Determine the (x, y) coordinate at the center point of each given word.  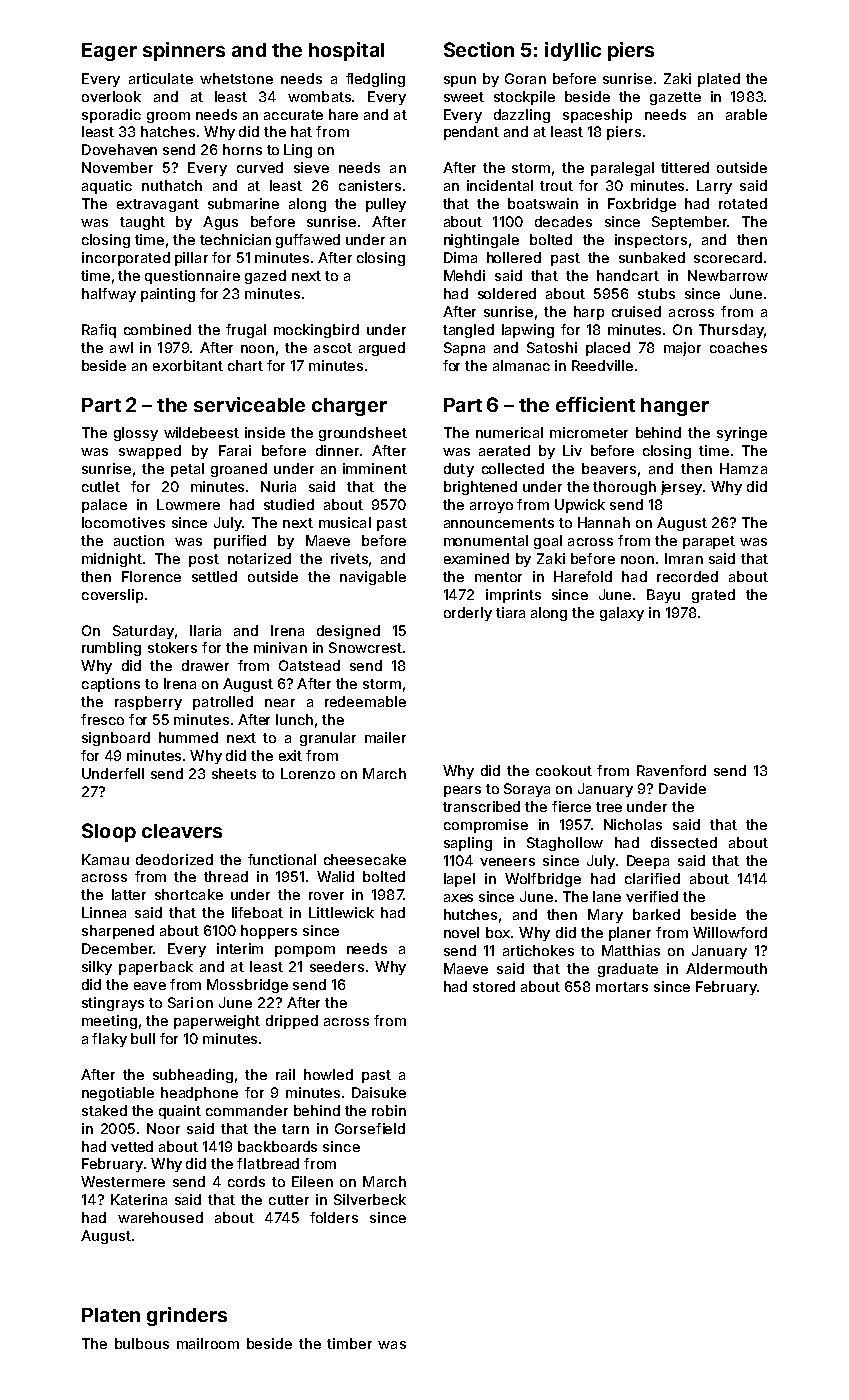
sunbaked (652, 257)
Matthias (631, 950)
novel (461, 932)
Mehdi (464, 275)
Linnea (104, 912)
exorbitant (188, 365)
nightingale (481, 241)
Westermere (123, 1181)
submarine (243, 203)
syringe (742, 434)
